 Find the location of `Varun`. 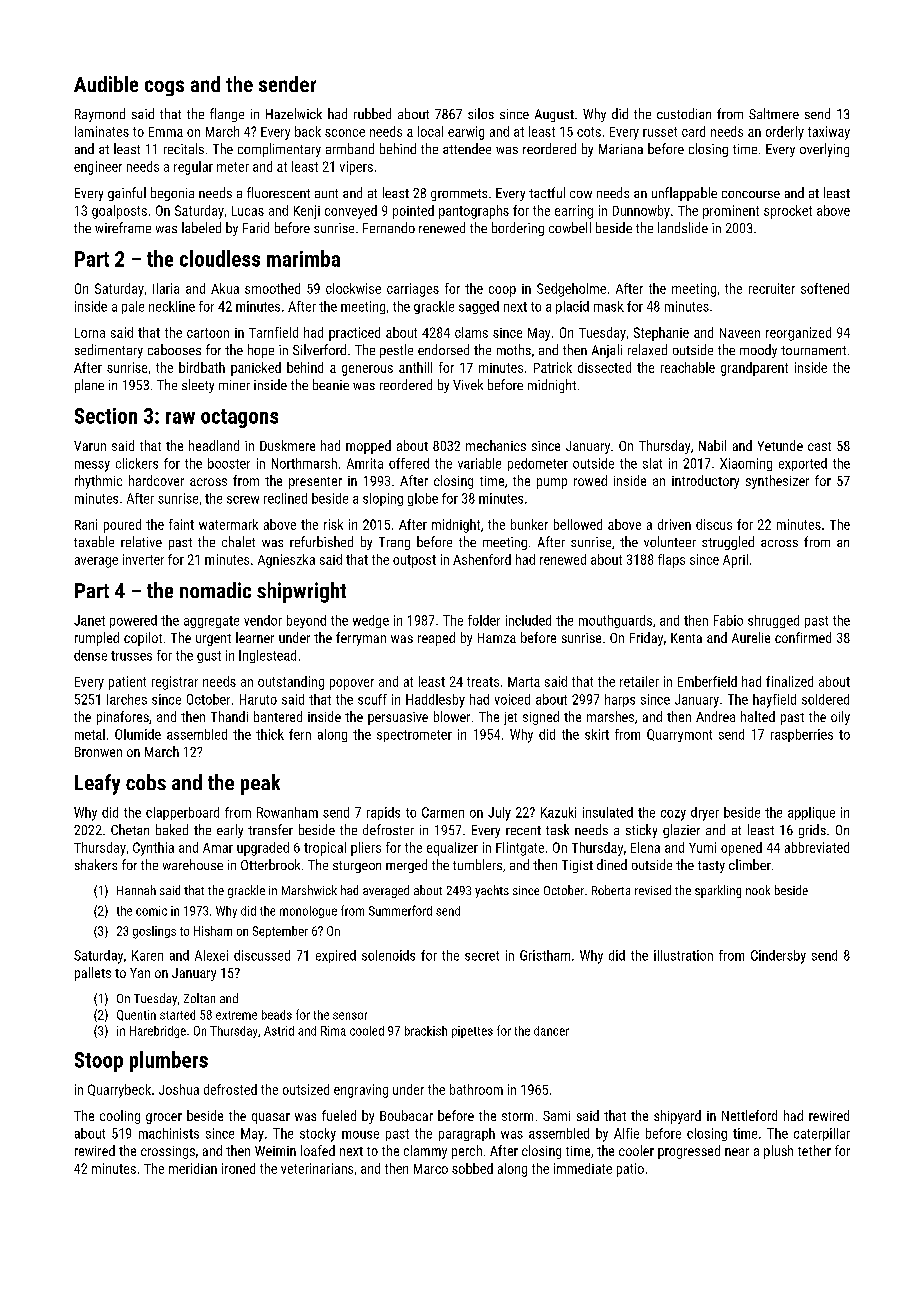

Varun is located at coordinates (90, 446).
